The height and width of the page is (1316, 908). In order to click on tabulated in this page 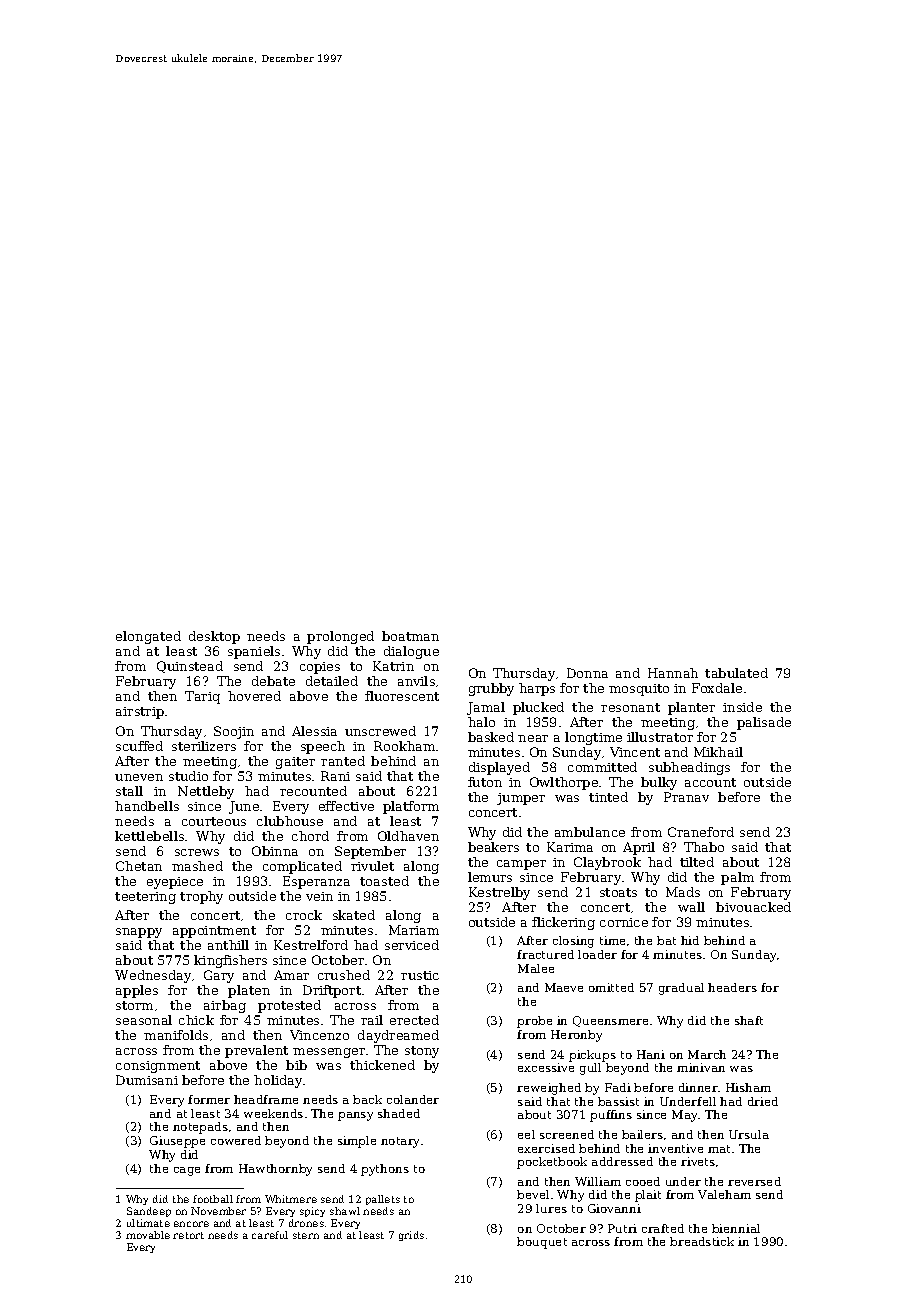, I will do `click(736, 673)`.
